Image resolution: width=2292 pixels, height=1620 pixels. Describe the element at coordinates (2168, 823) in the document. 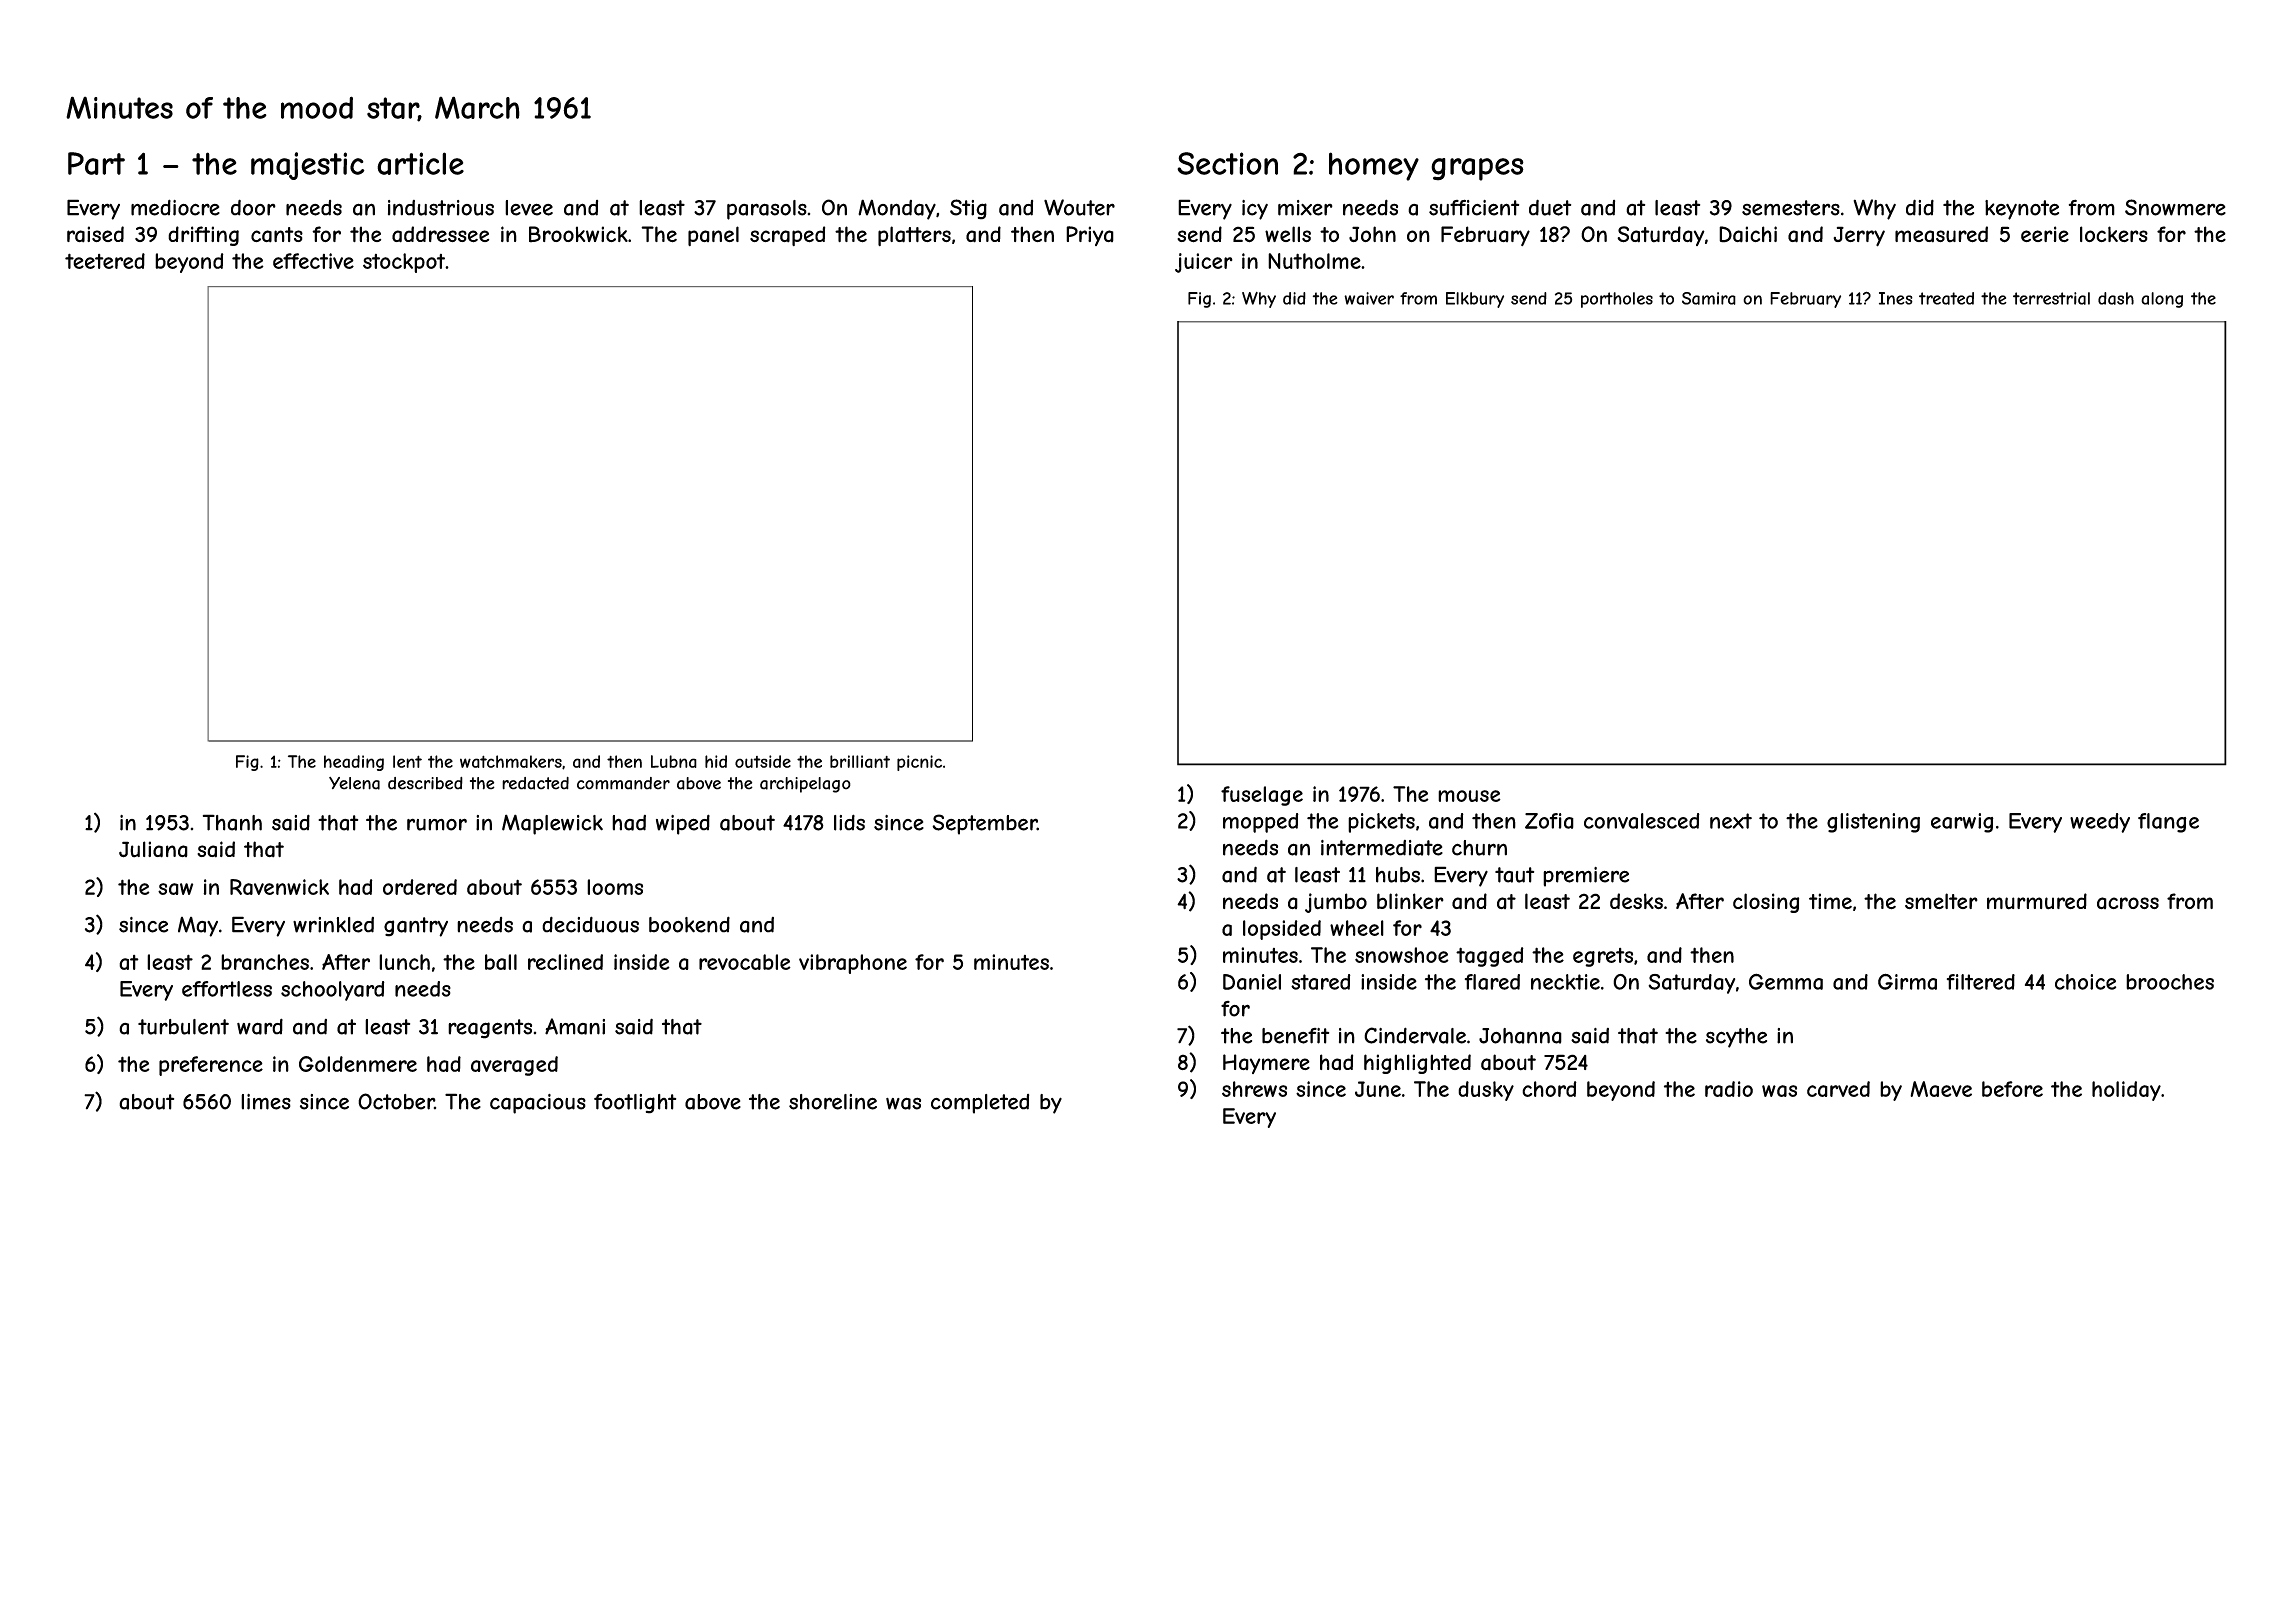

I see `flange` at that location.
